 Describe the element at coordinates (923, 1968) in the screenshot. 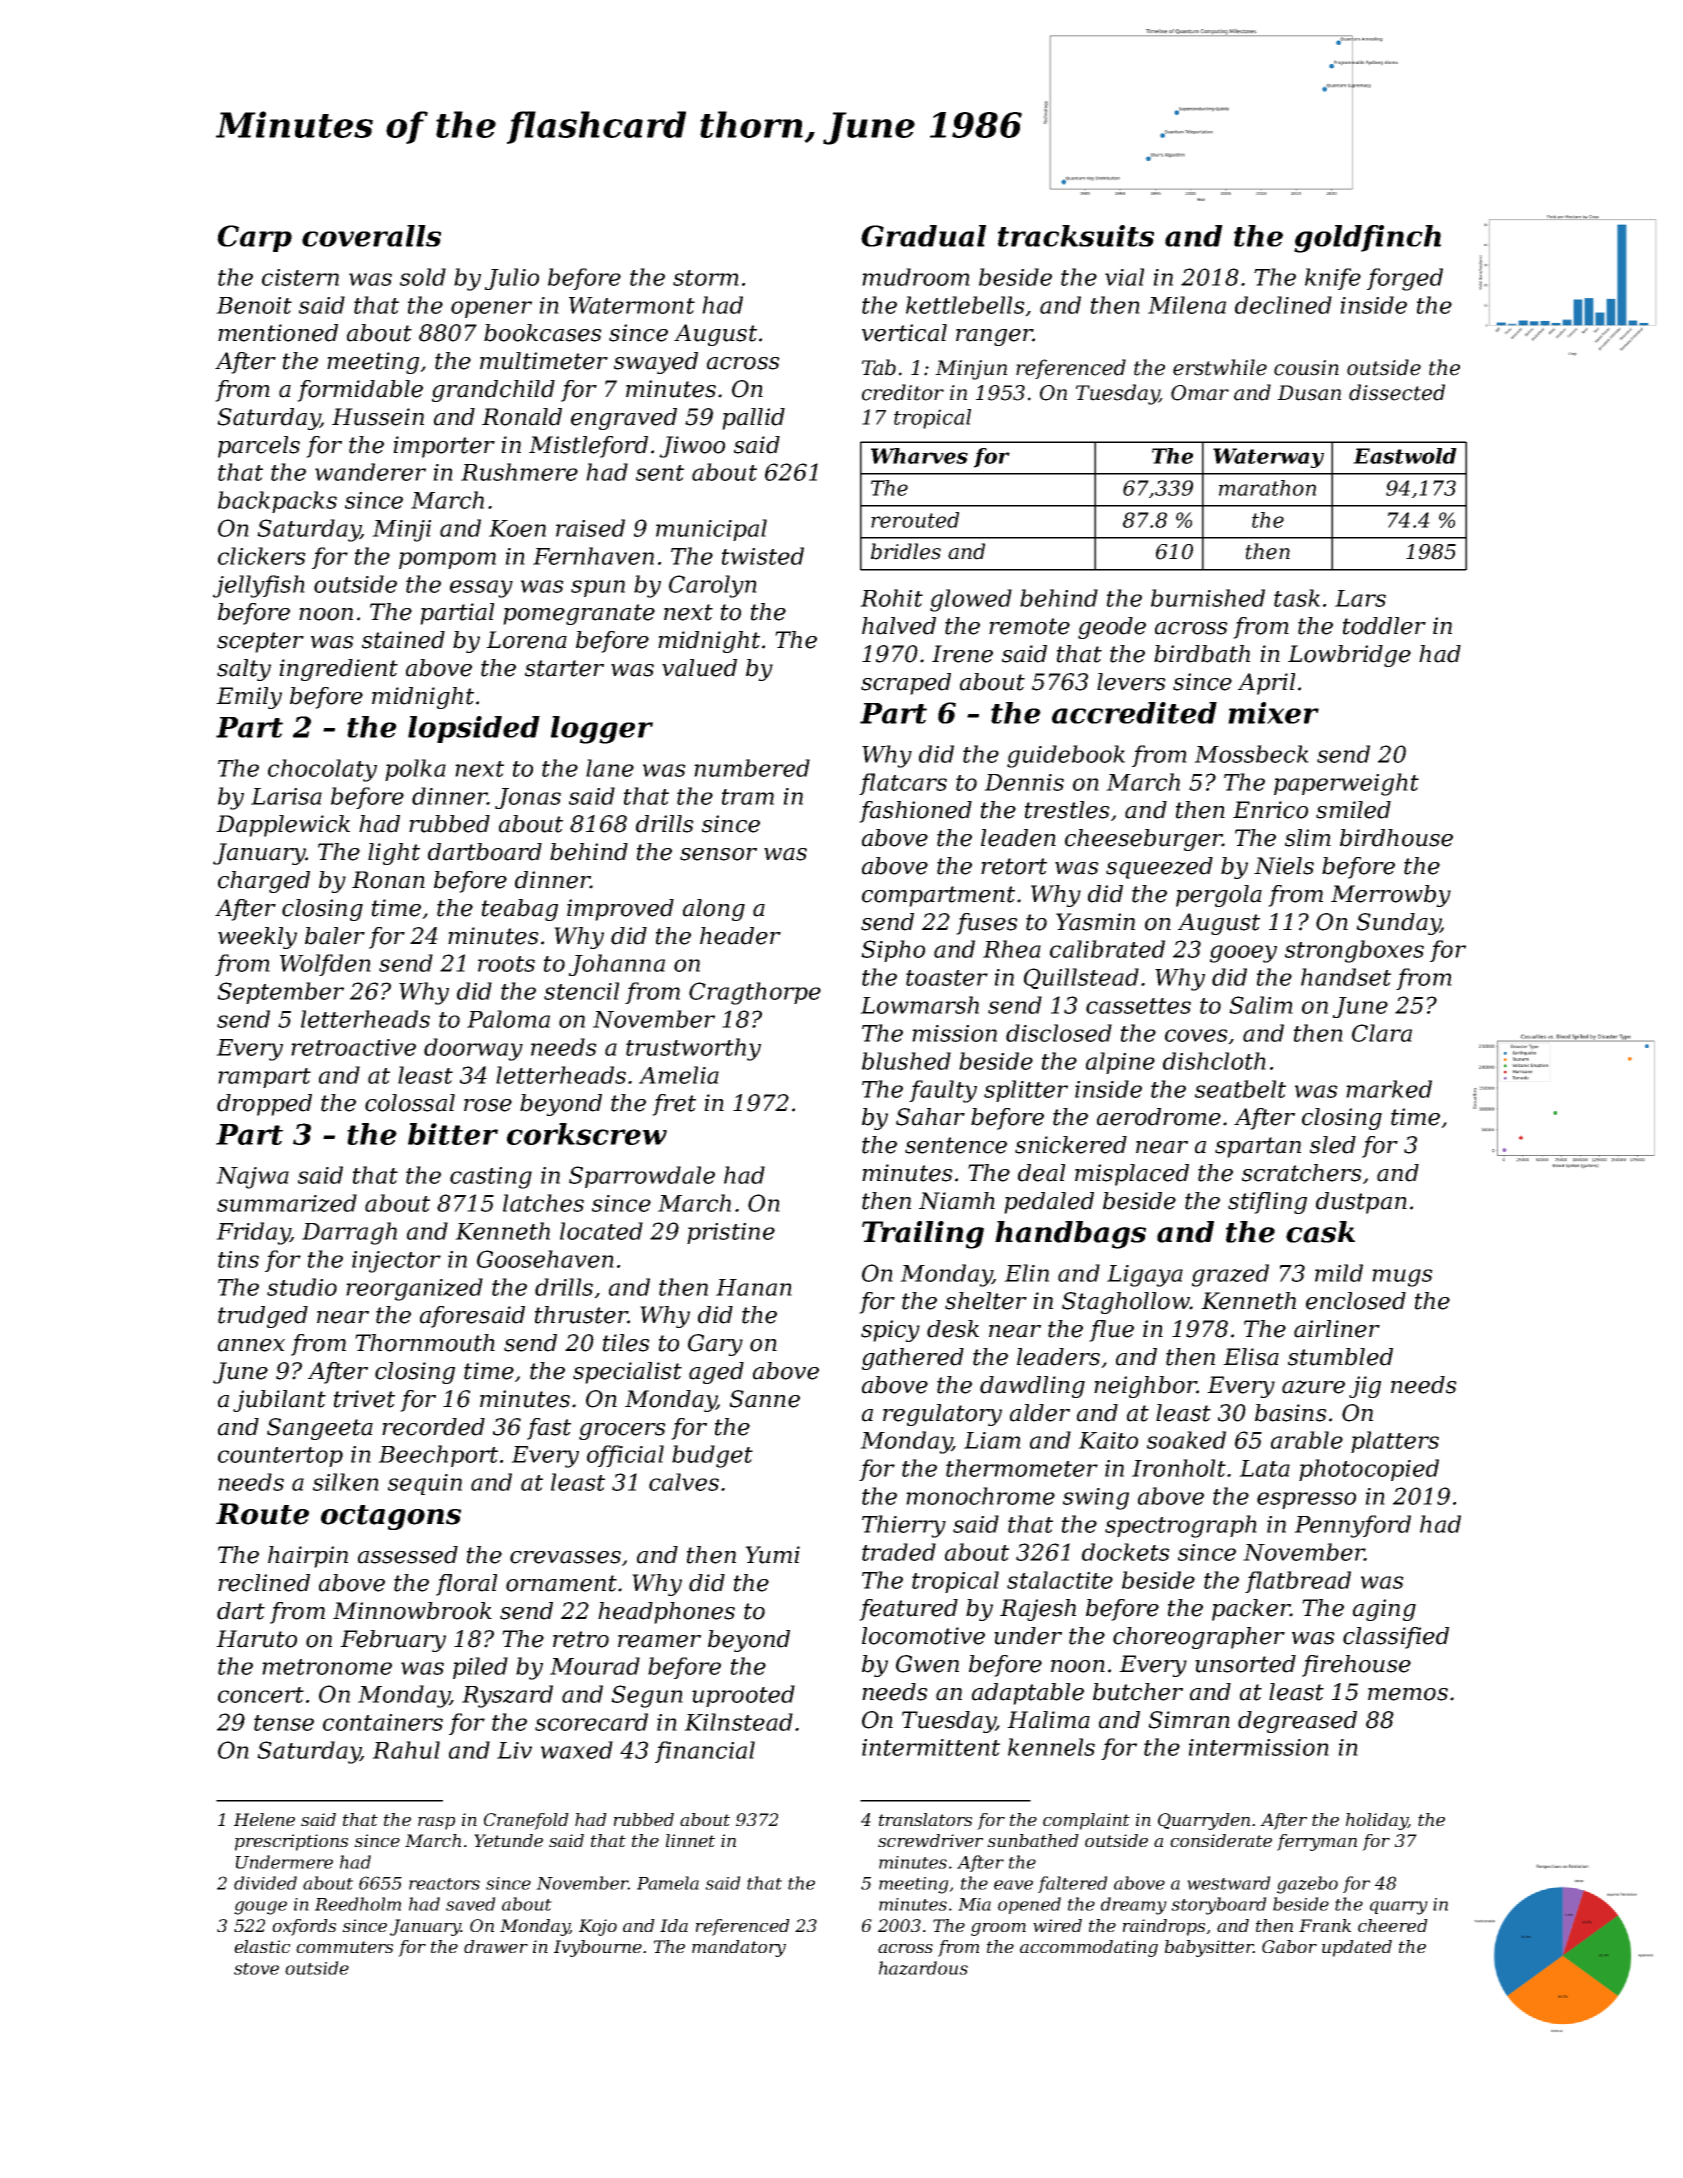

I see `hazardous` at that location.
